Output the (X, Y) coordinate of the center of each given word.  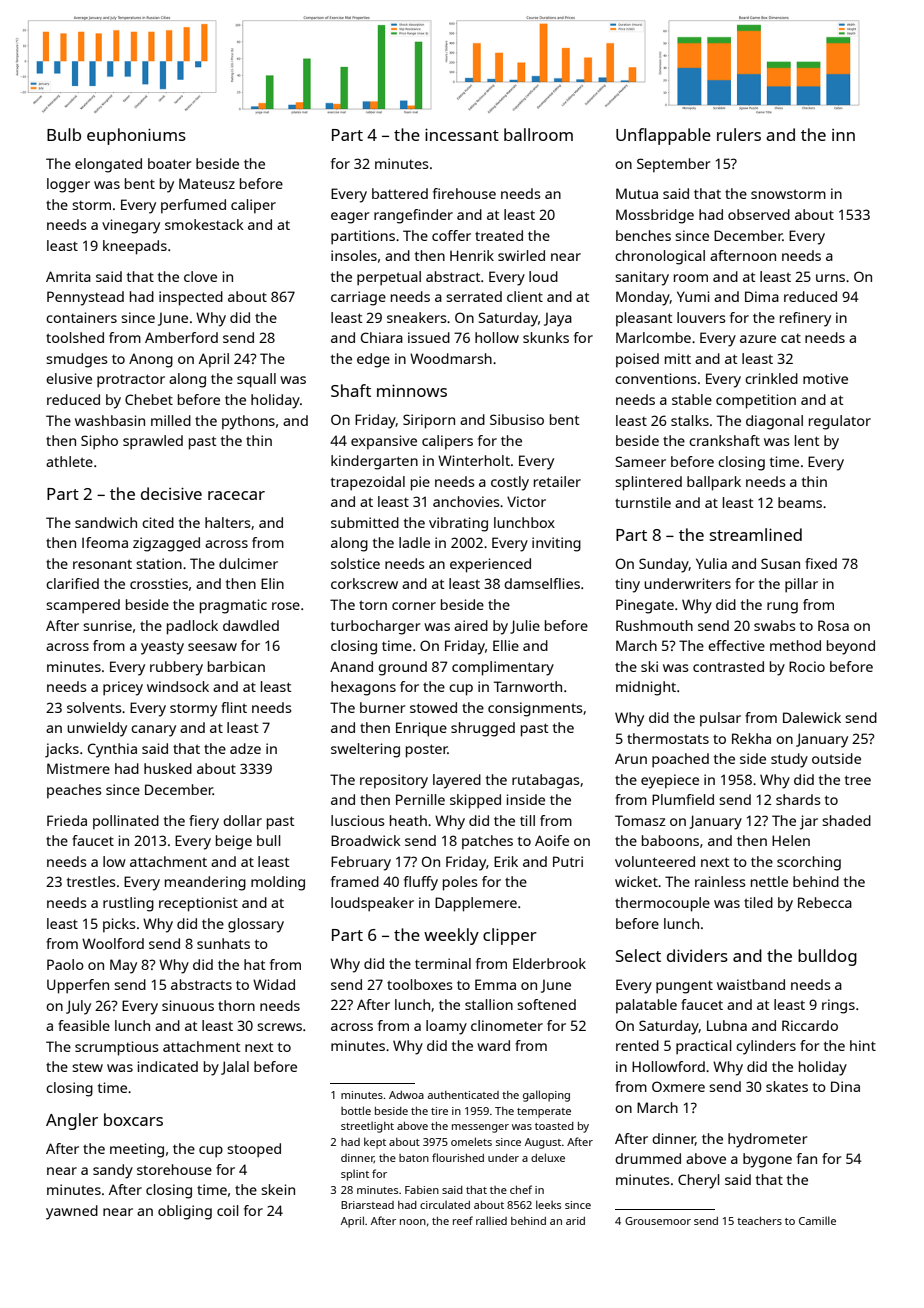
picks (119, 925)
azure (758, 339)
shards (798, 799)
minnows (412, 390)
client (525, 296)
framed (355, 881)
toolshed (75, 337)
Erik (506, 861)
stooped (254, 1150)
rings (838, 1006)
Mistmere (78, 768)
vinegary (131, 226)
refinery (805, 319)
